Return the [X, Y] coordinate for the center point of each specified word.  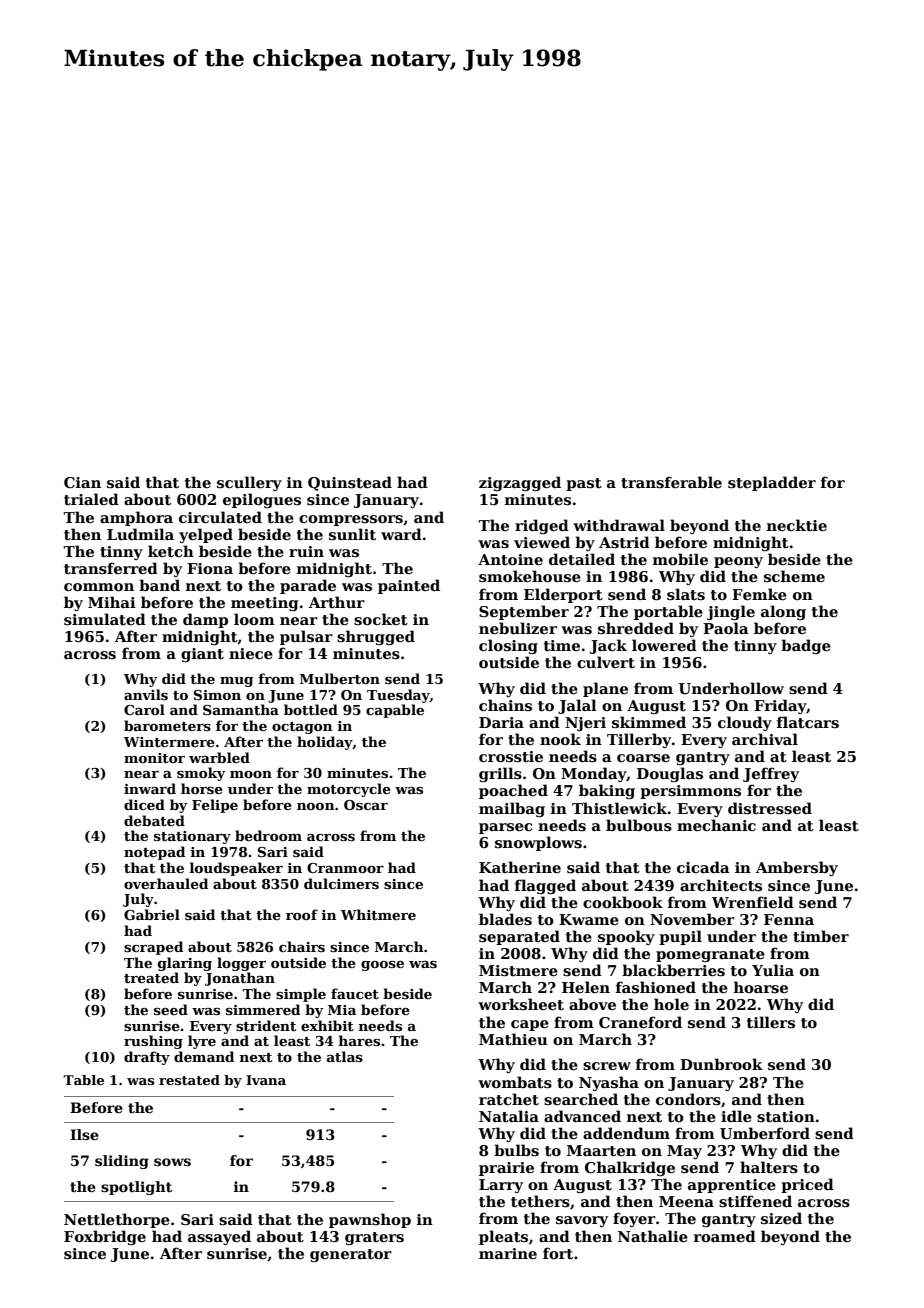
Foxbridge [105, 1237]
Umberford [765, 1133]
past [584, 484]
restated [189, 1080]
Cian [82, 482]
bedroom [268, 835]
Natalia [509, 1116]
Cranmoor [345, 868]
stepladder [772, 483]
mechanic [716, 825]
